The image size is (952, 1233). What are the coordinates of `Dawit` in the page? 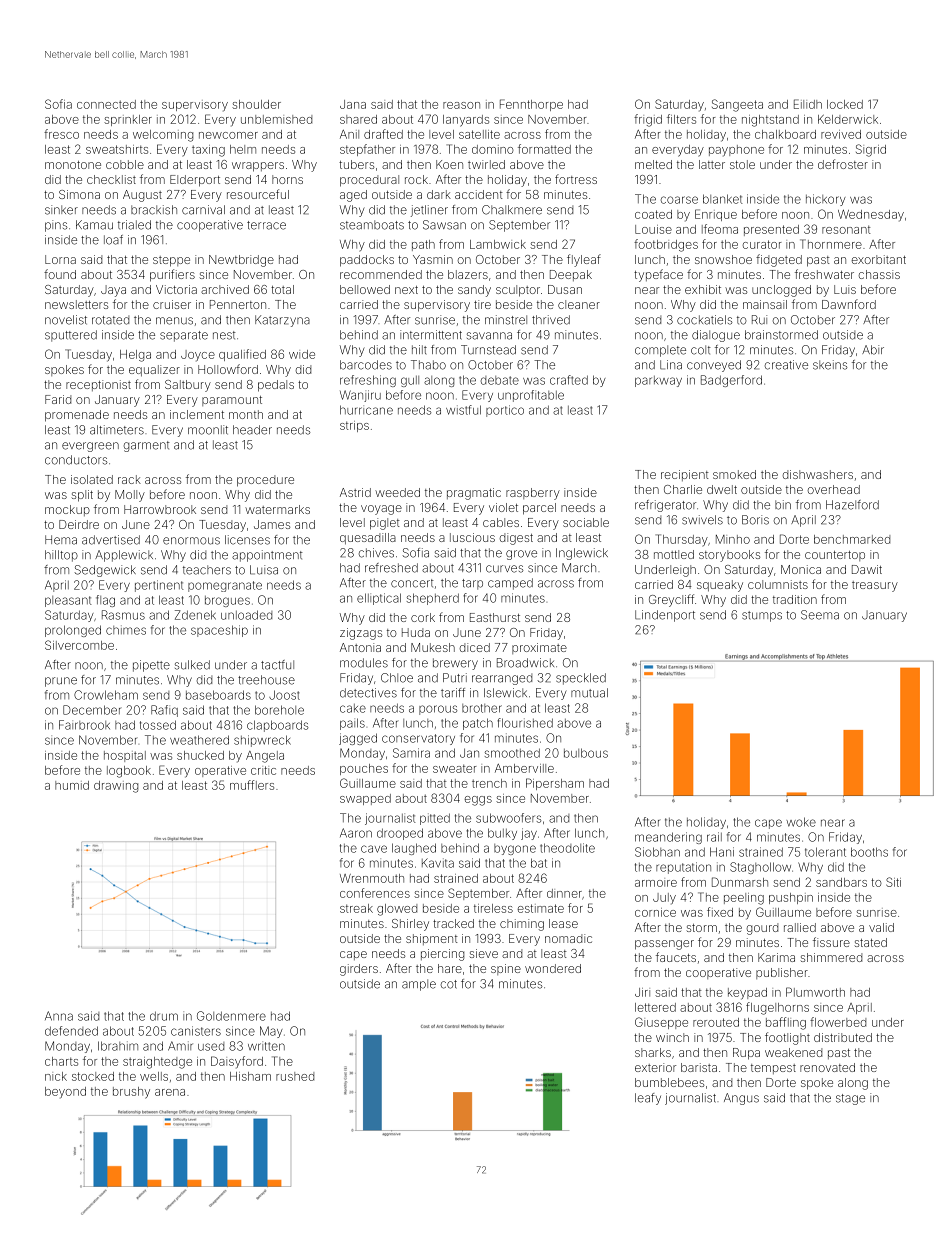 It's located at (867, 569).
